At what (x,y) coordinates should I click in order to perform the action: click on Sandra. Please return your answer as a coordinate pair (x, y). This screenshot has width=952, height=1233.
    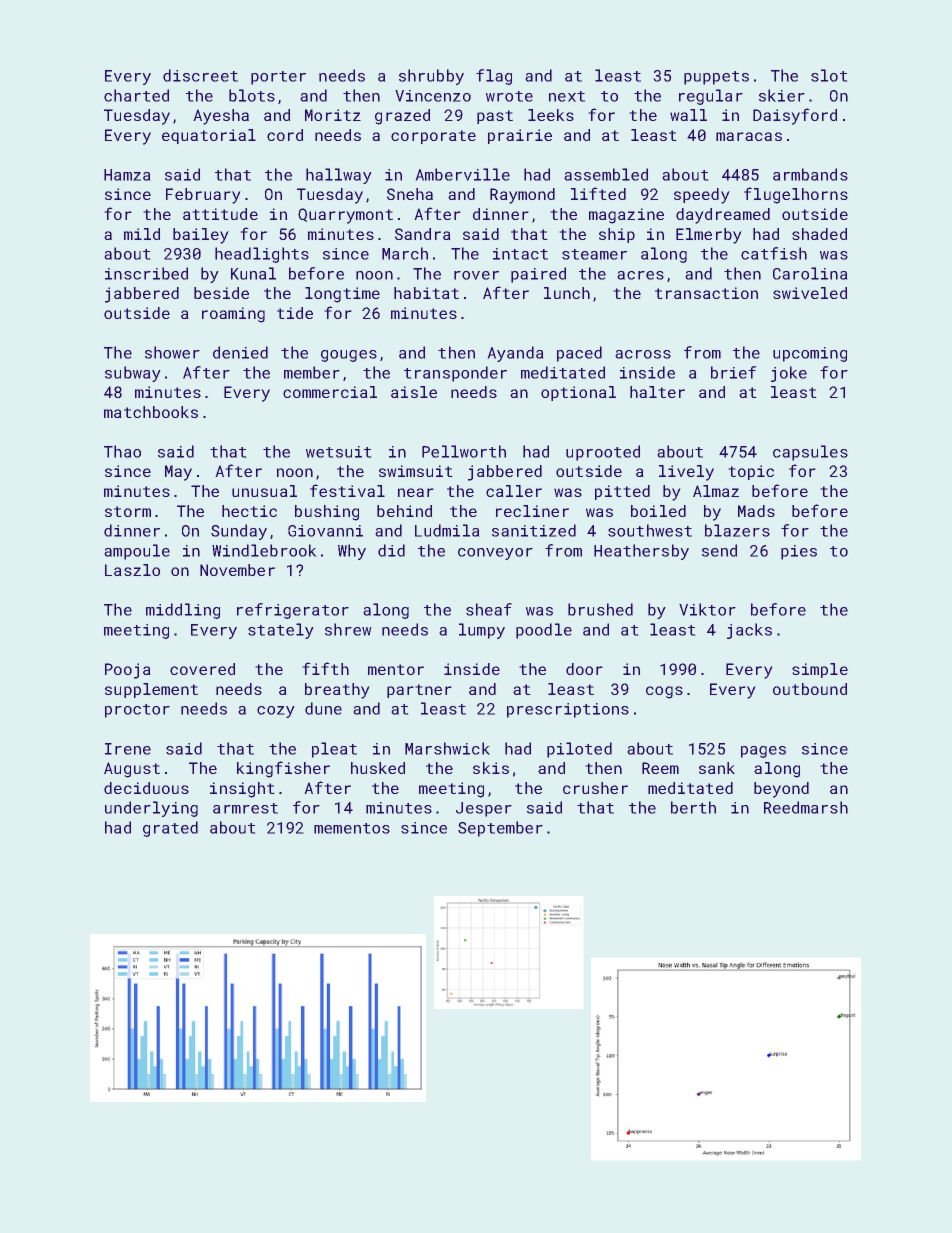
    Looking at the image, I should click on (423, 234).
